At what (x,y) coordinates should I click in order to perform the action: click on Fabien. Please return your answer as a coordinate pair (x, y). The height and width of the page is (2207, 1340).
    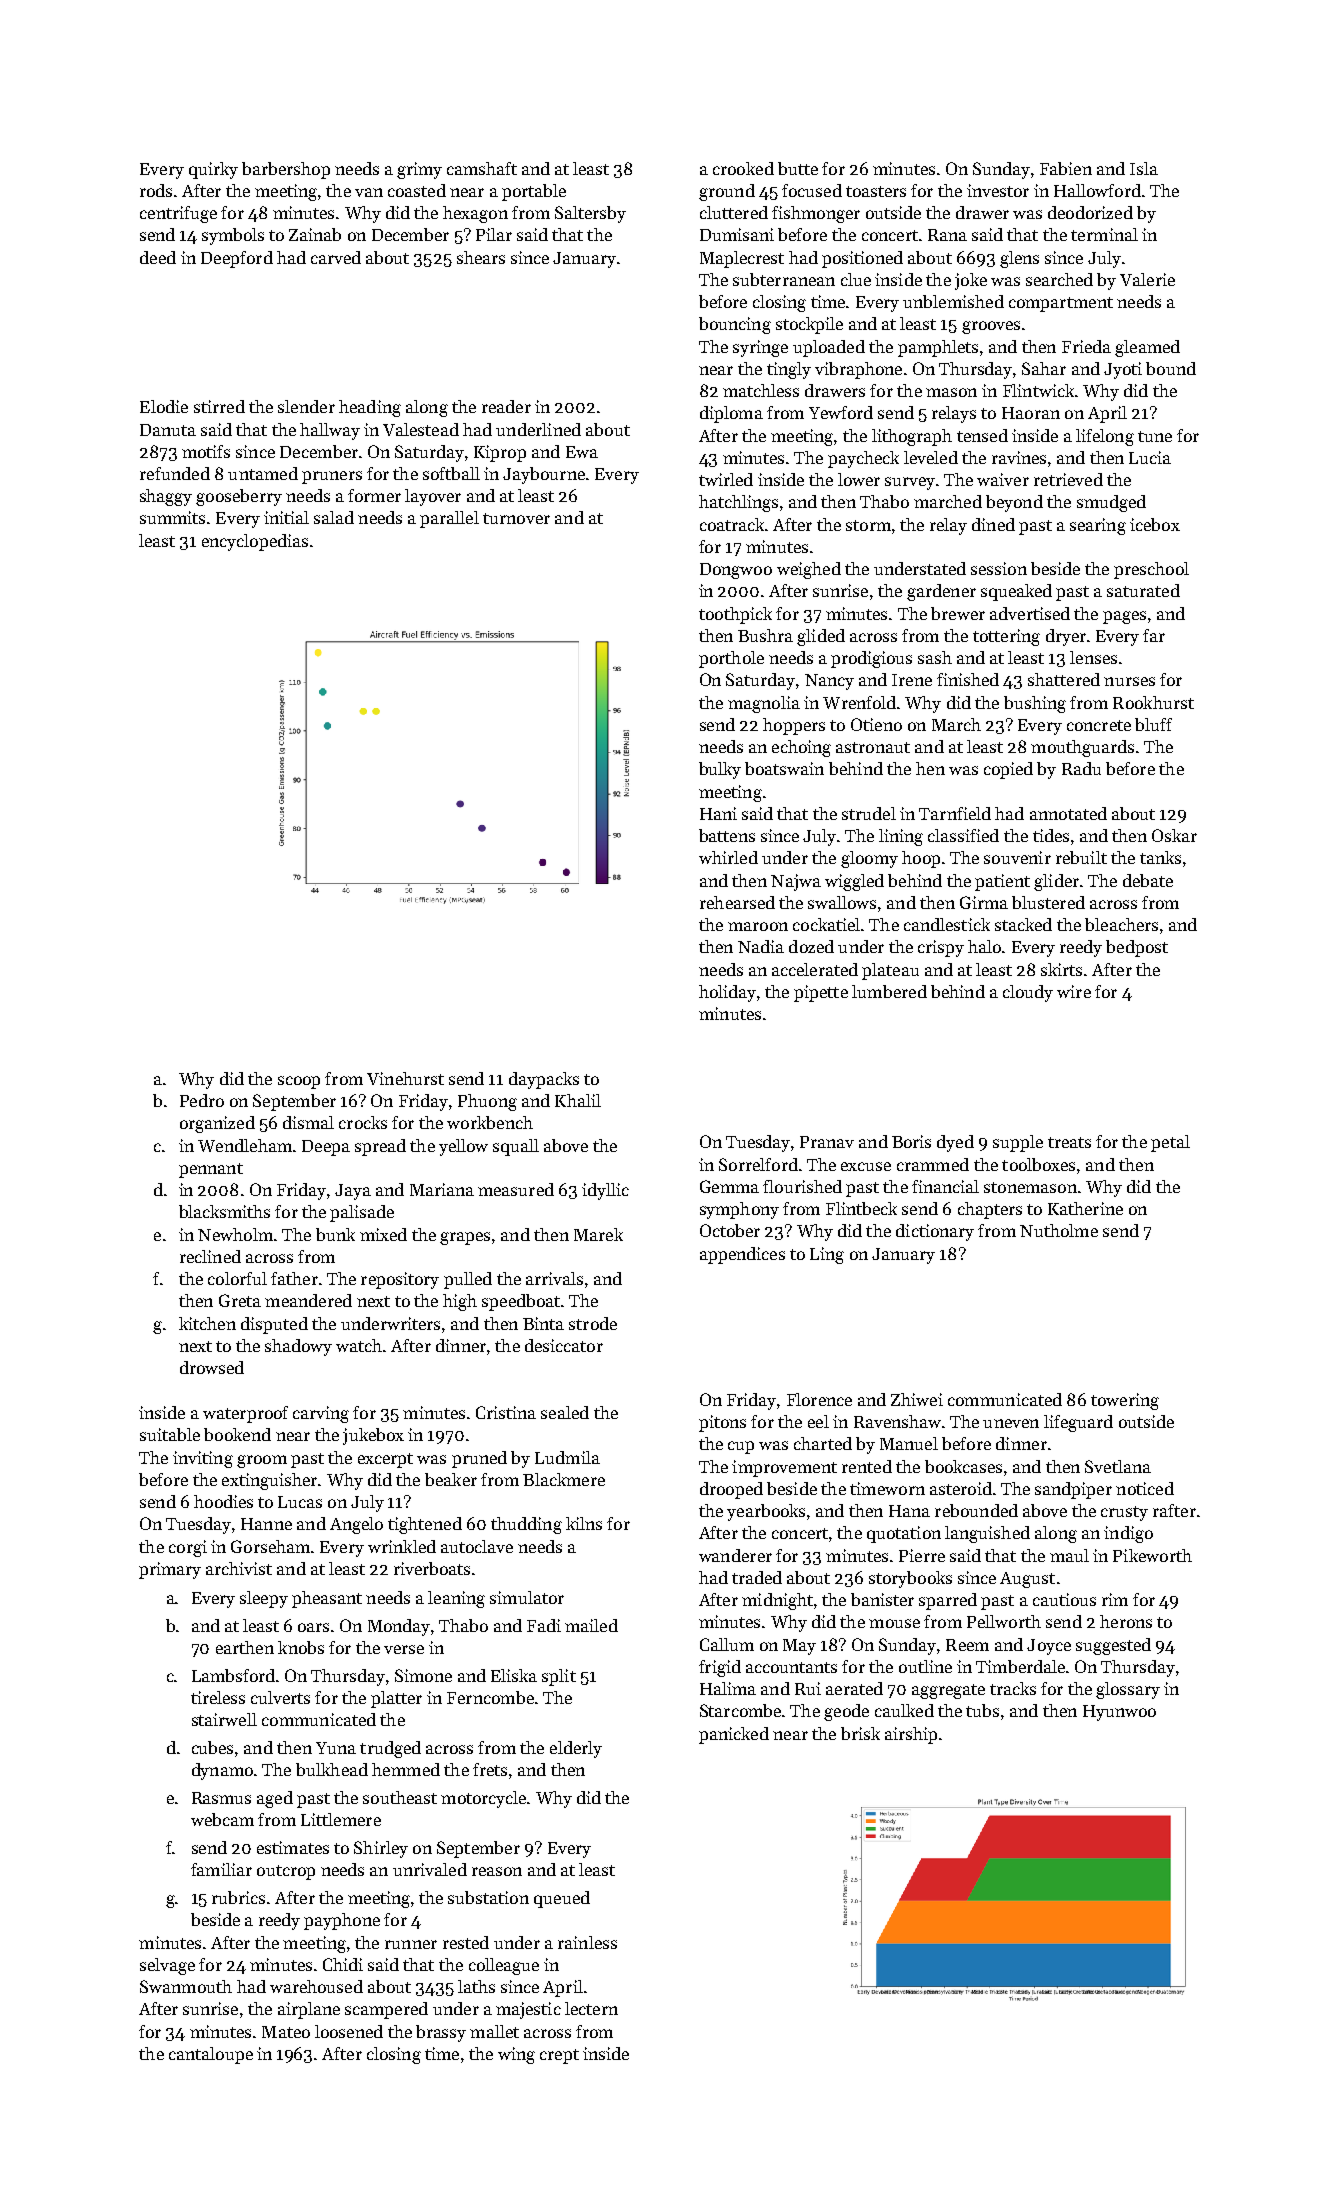
    Looking at the image, I should click on (1066, 168).
